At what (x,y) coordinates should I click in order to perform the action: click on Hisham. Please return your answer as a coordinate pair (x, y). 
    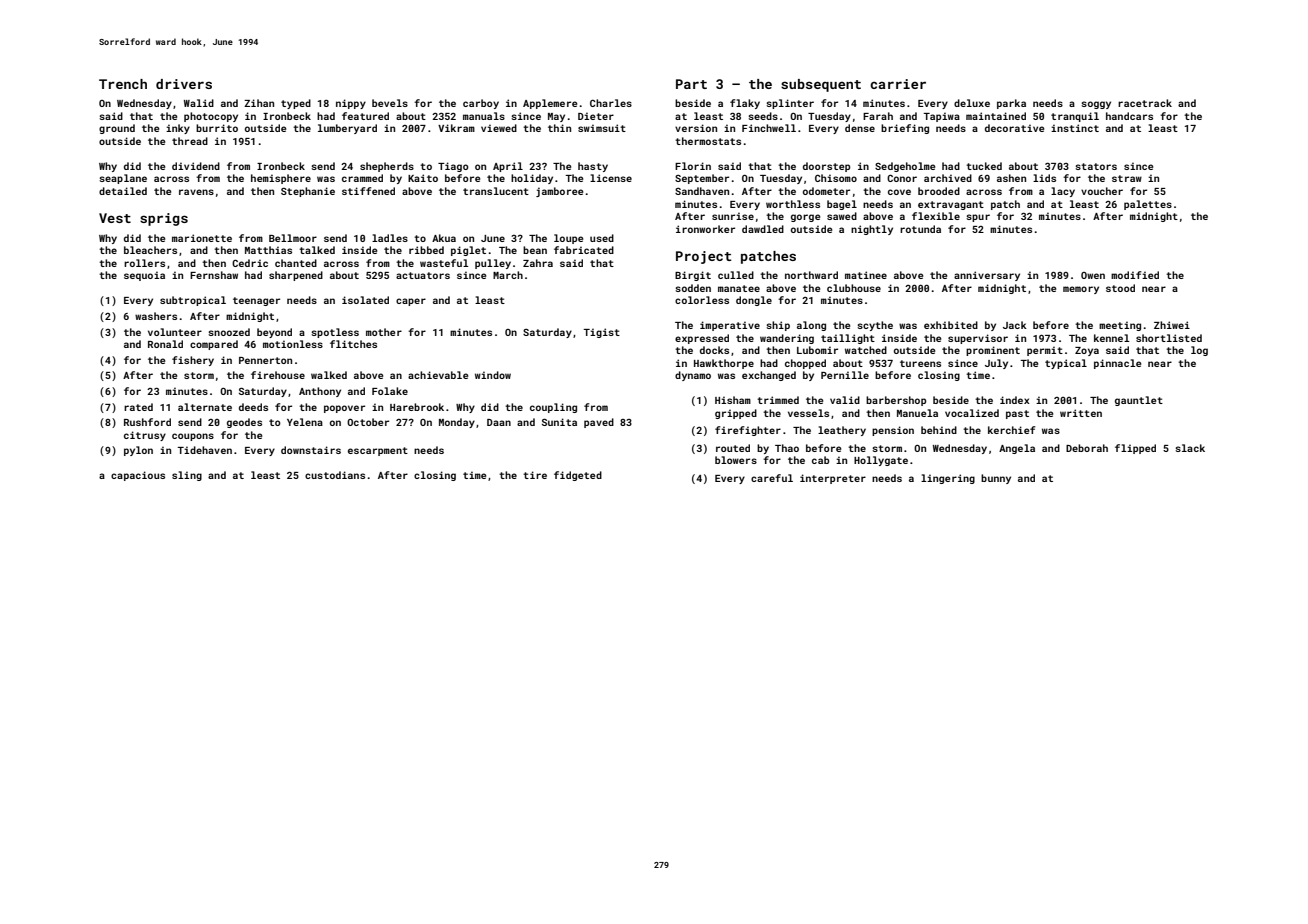
    Looking at the image, I should click on (733, 400).
